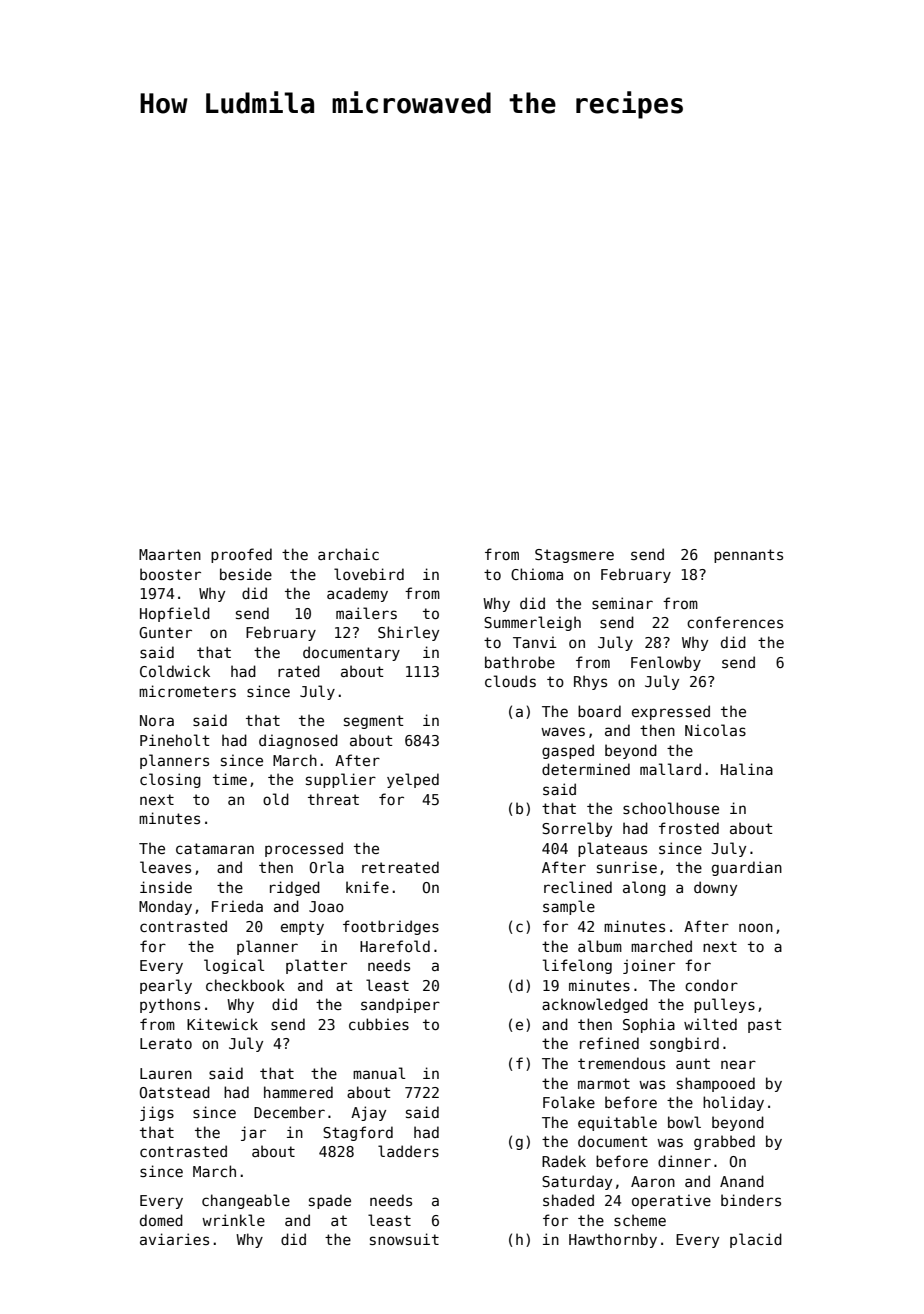 The height and width of the screenshot is (1314, 924). What do you see at coordinates (400, 867) in the screenshot?
I see `retreated` at bounding box center [400, 867].
